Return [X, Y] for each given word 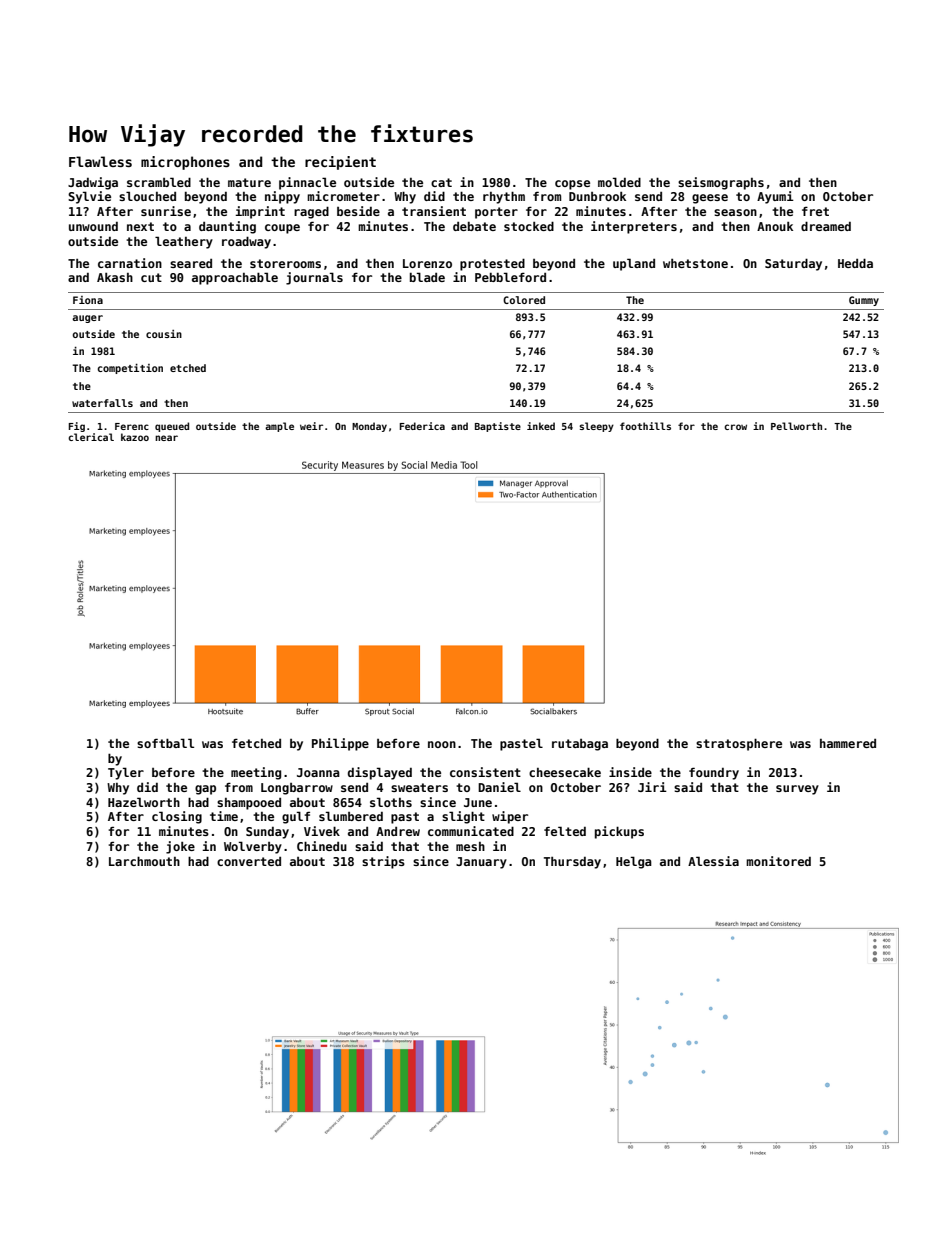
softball [165, 743]
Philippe [340, 744]
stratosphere [739, 744]
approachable [235, 278]
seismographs [721, 183]
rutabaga [580, 745]
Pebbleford [510, 277]
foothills [645, 426]
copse [572, 185]
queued [172, 427]
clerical [91, 437]
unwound [93, 226]
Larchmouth [144, 861]
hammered [848, 743]
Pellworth [796, 426]
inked [541, 426]
